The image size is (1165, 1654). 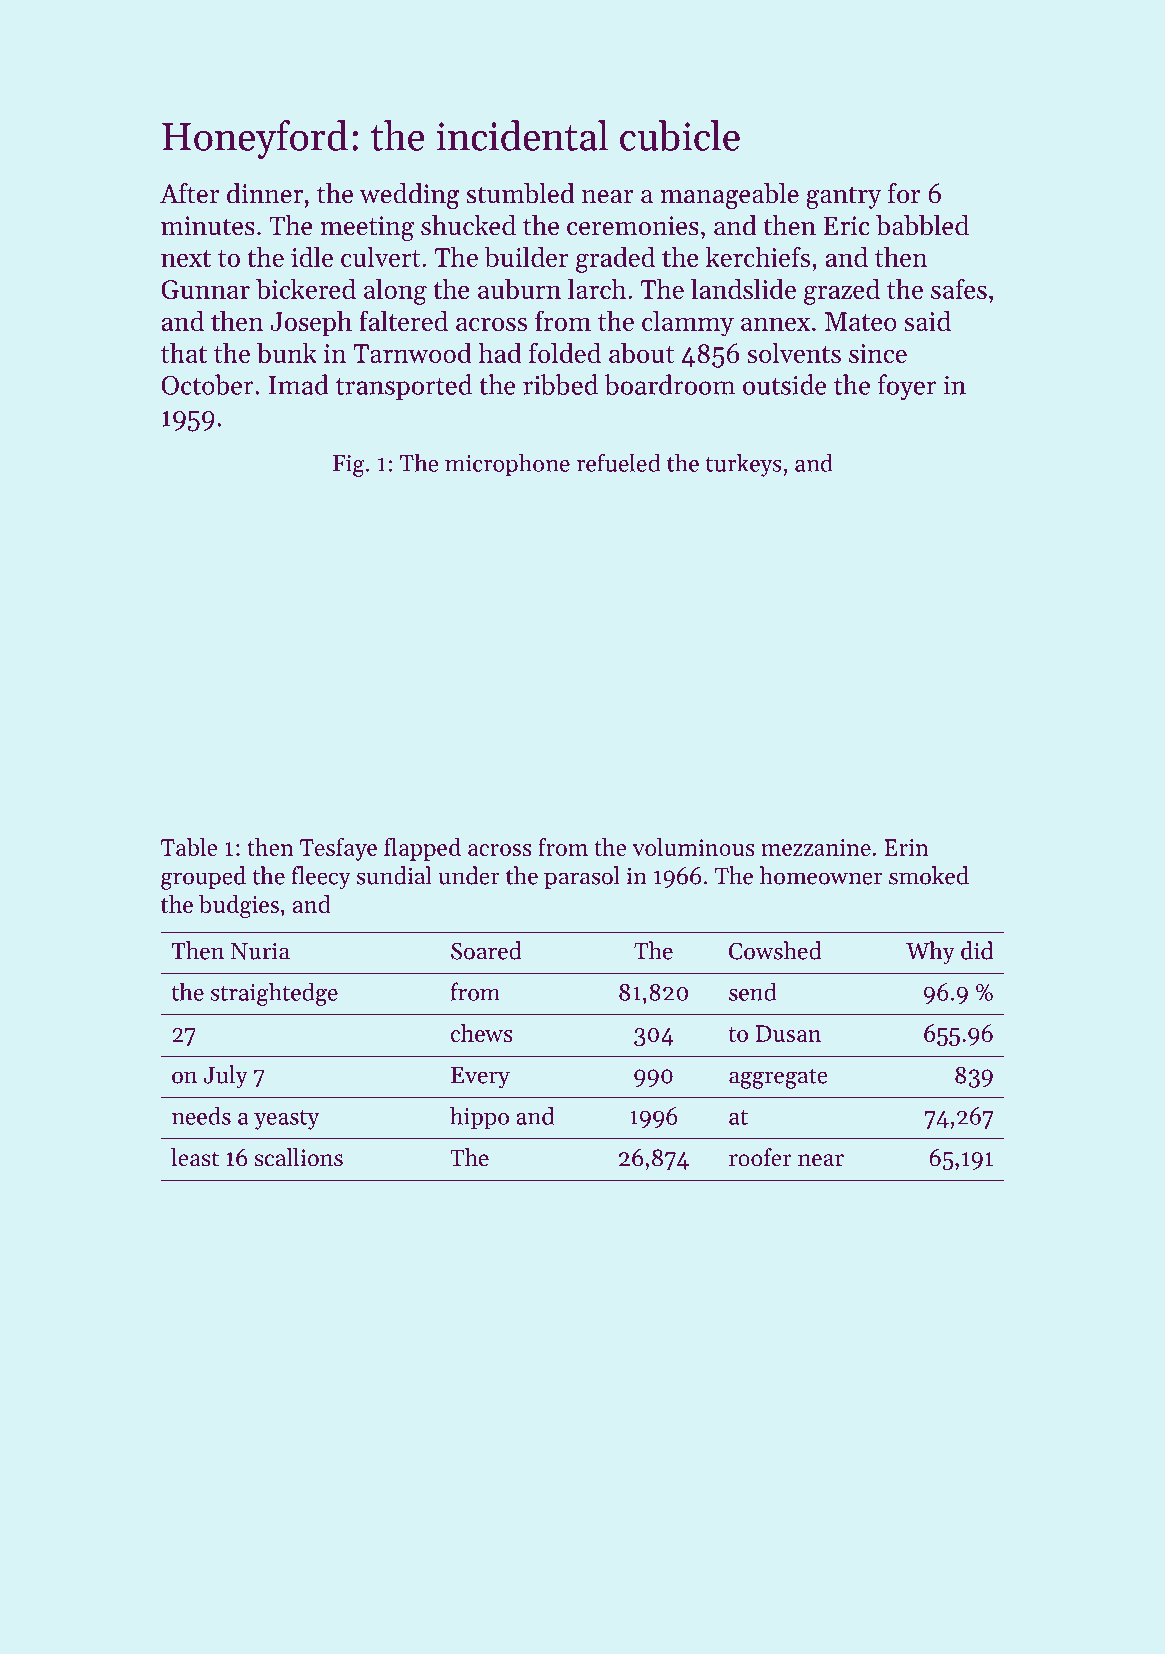 What do you see at coordinates (468, 225) in the image?
I see `shucked` at bounding box center [468, 225].
